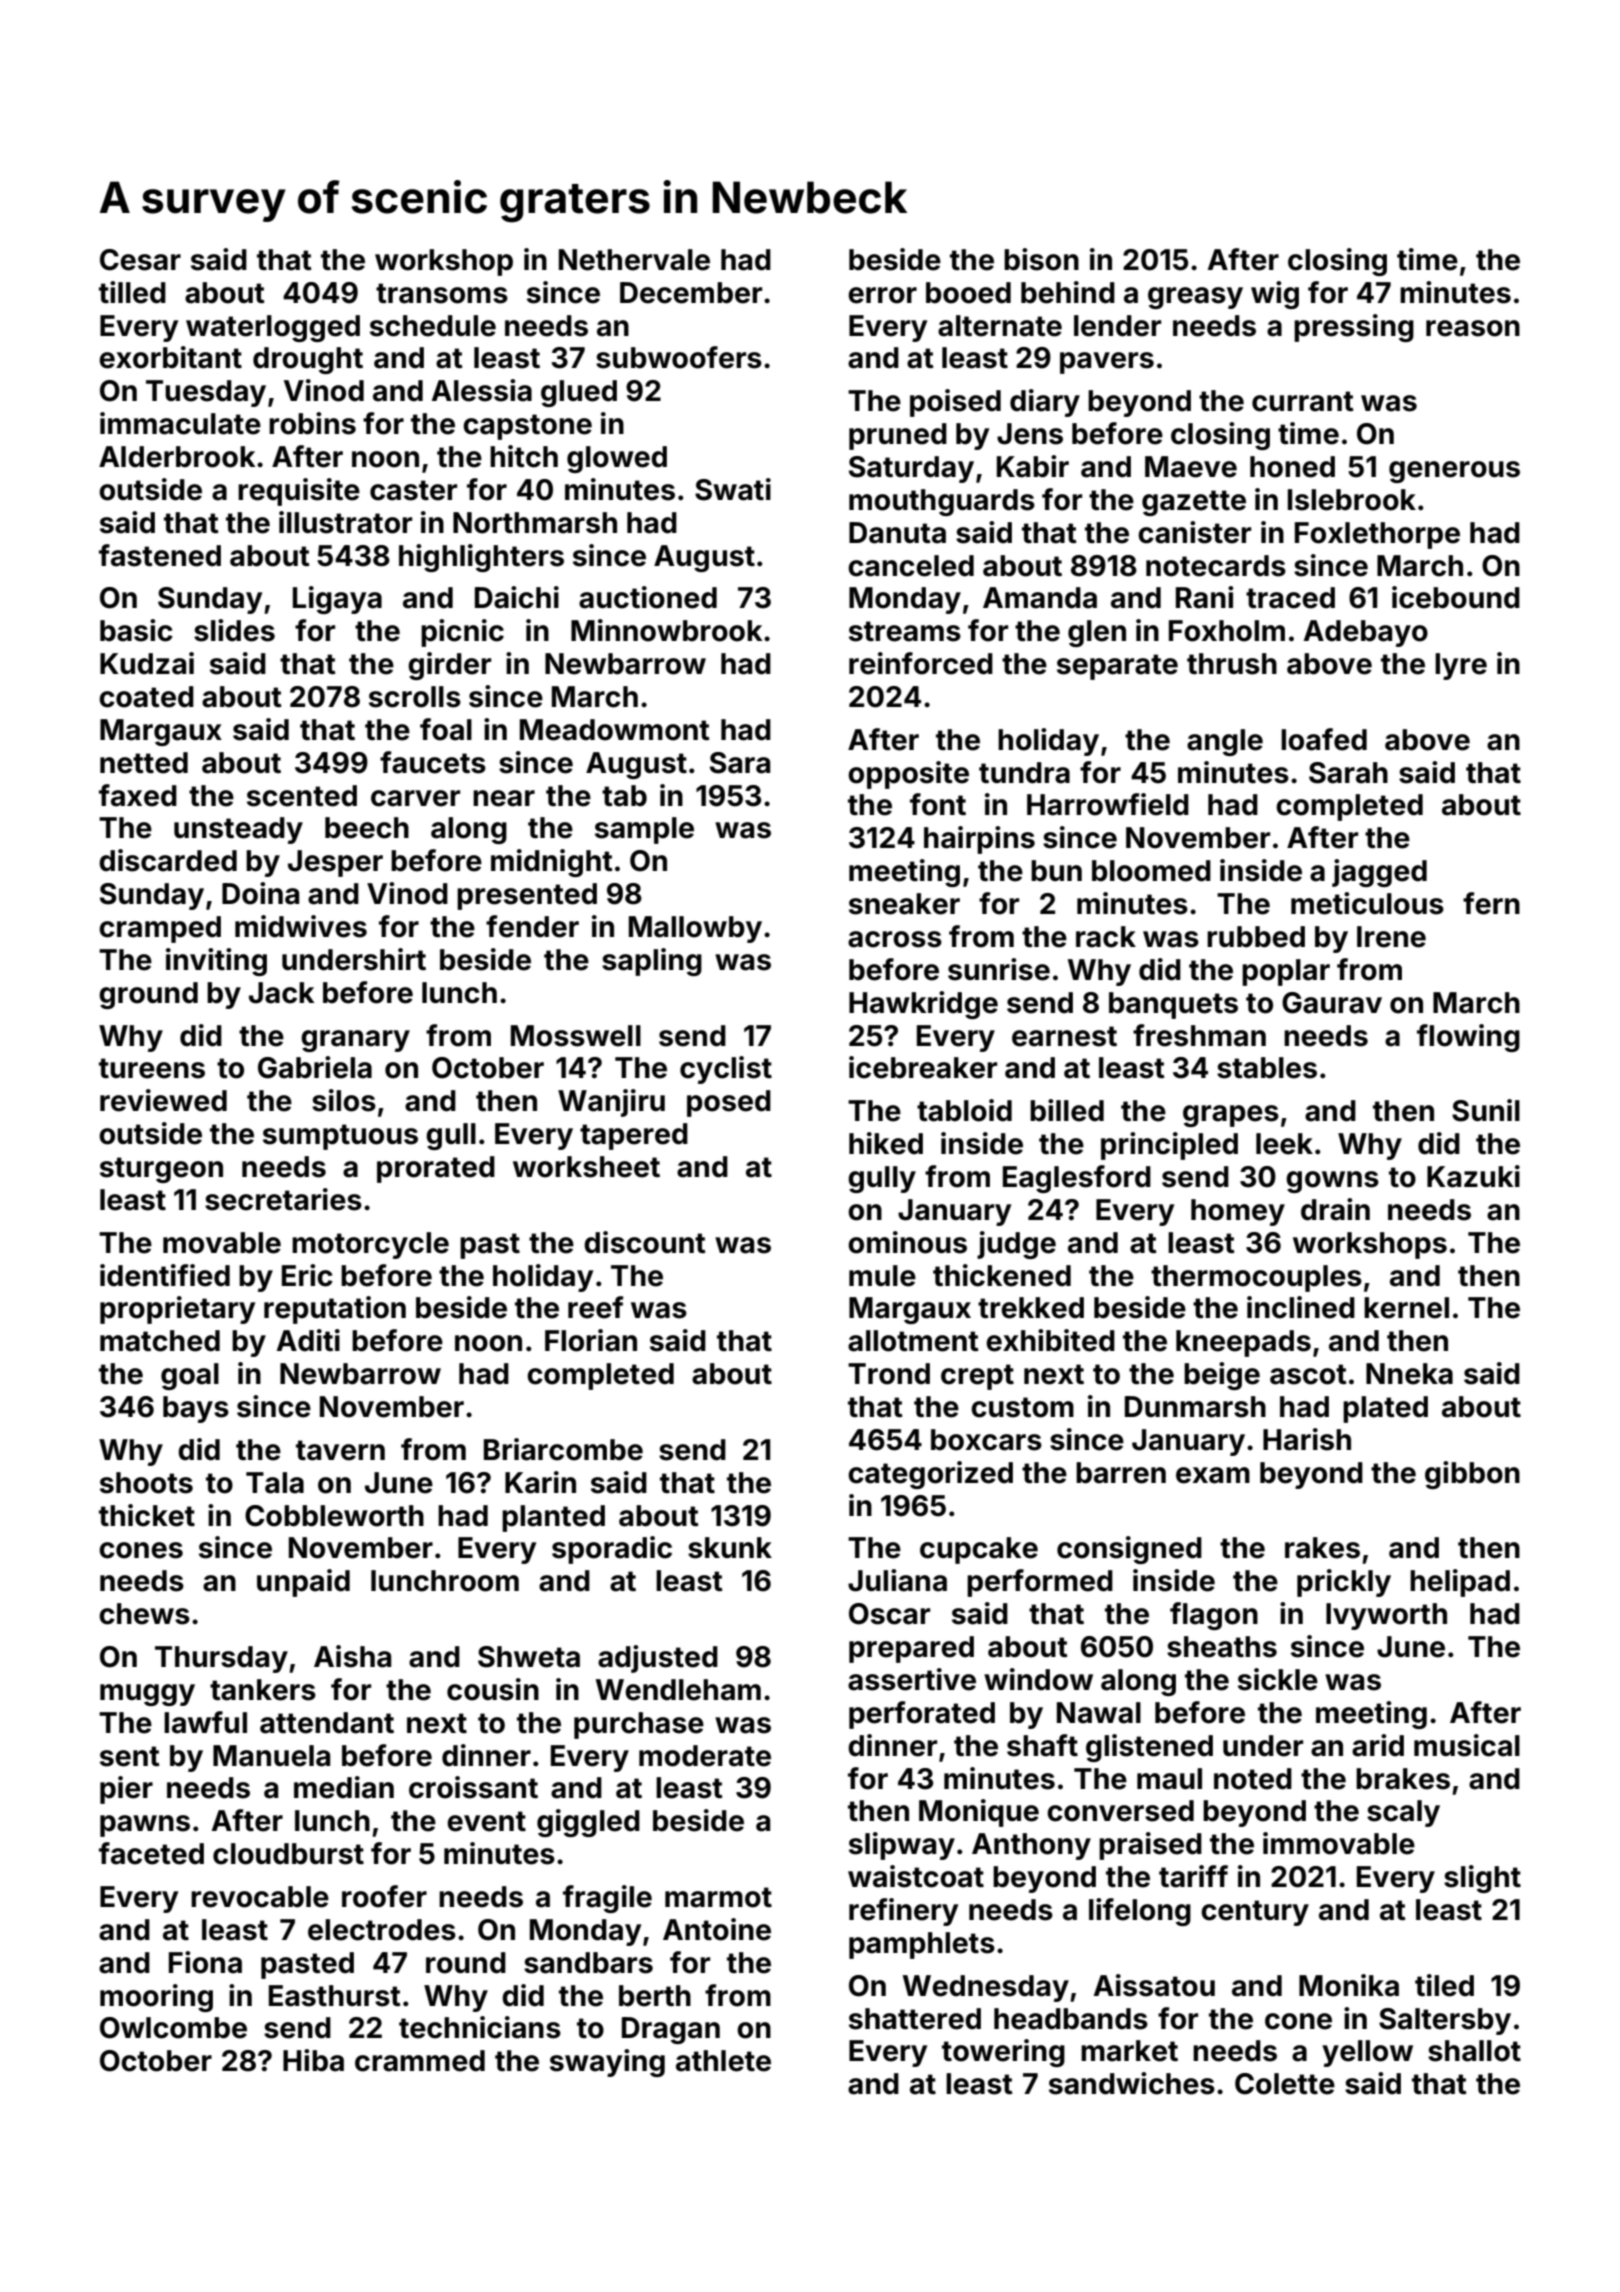 This screenshot has height=2292, width=1620. I want to click on lender, so click(1117, 326).
